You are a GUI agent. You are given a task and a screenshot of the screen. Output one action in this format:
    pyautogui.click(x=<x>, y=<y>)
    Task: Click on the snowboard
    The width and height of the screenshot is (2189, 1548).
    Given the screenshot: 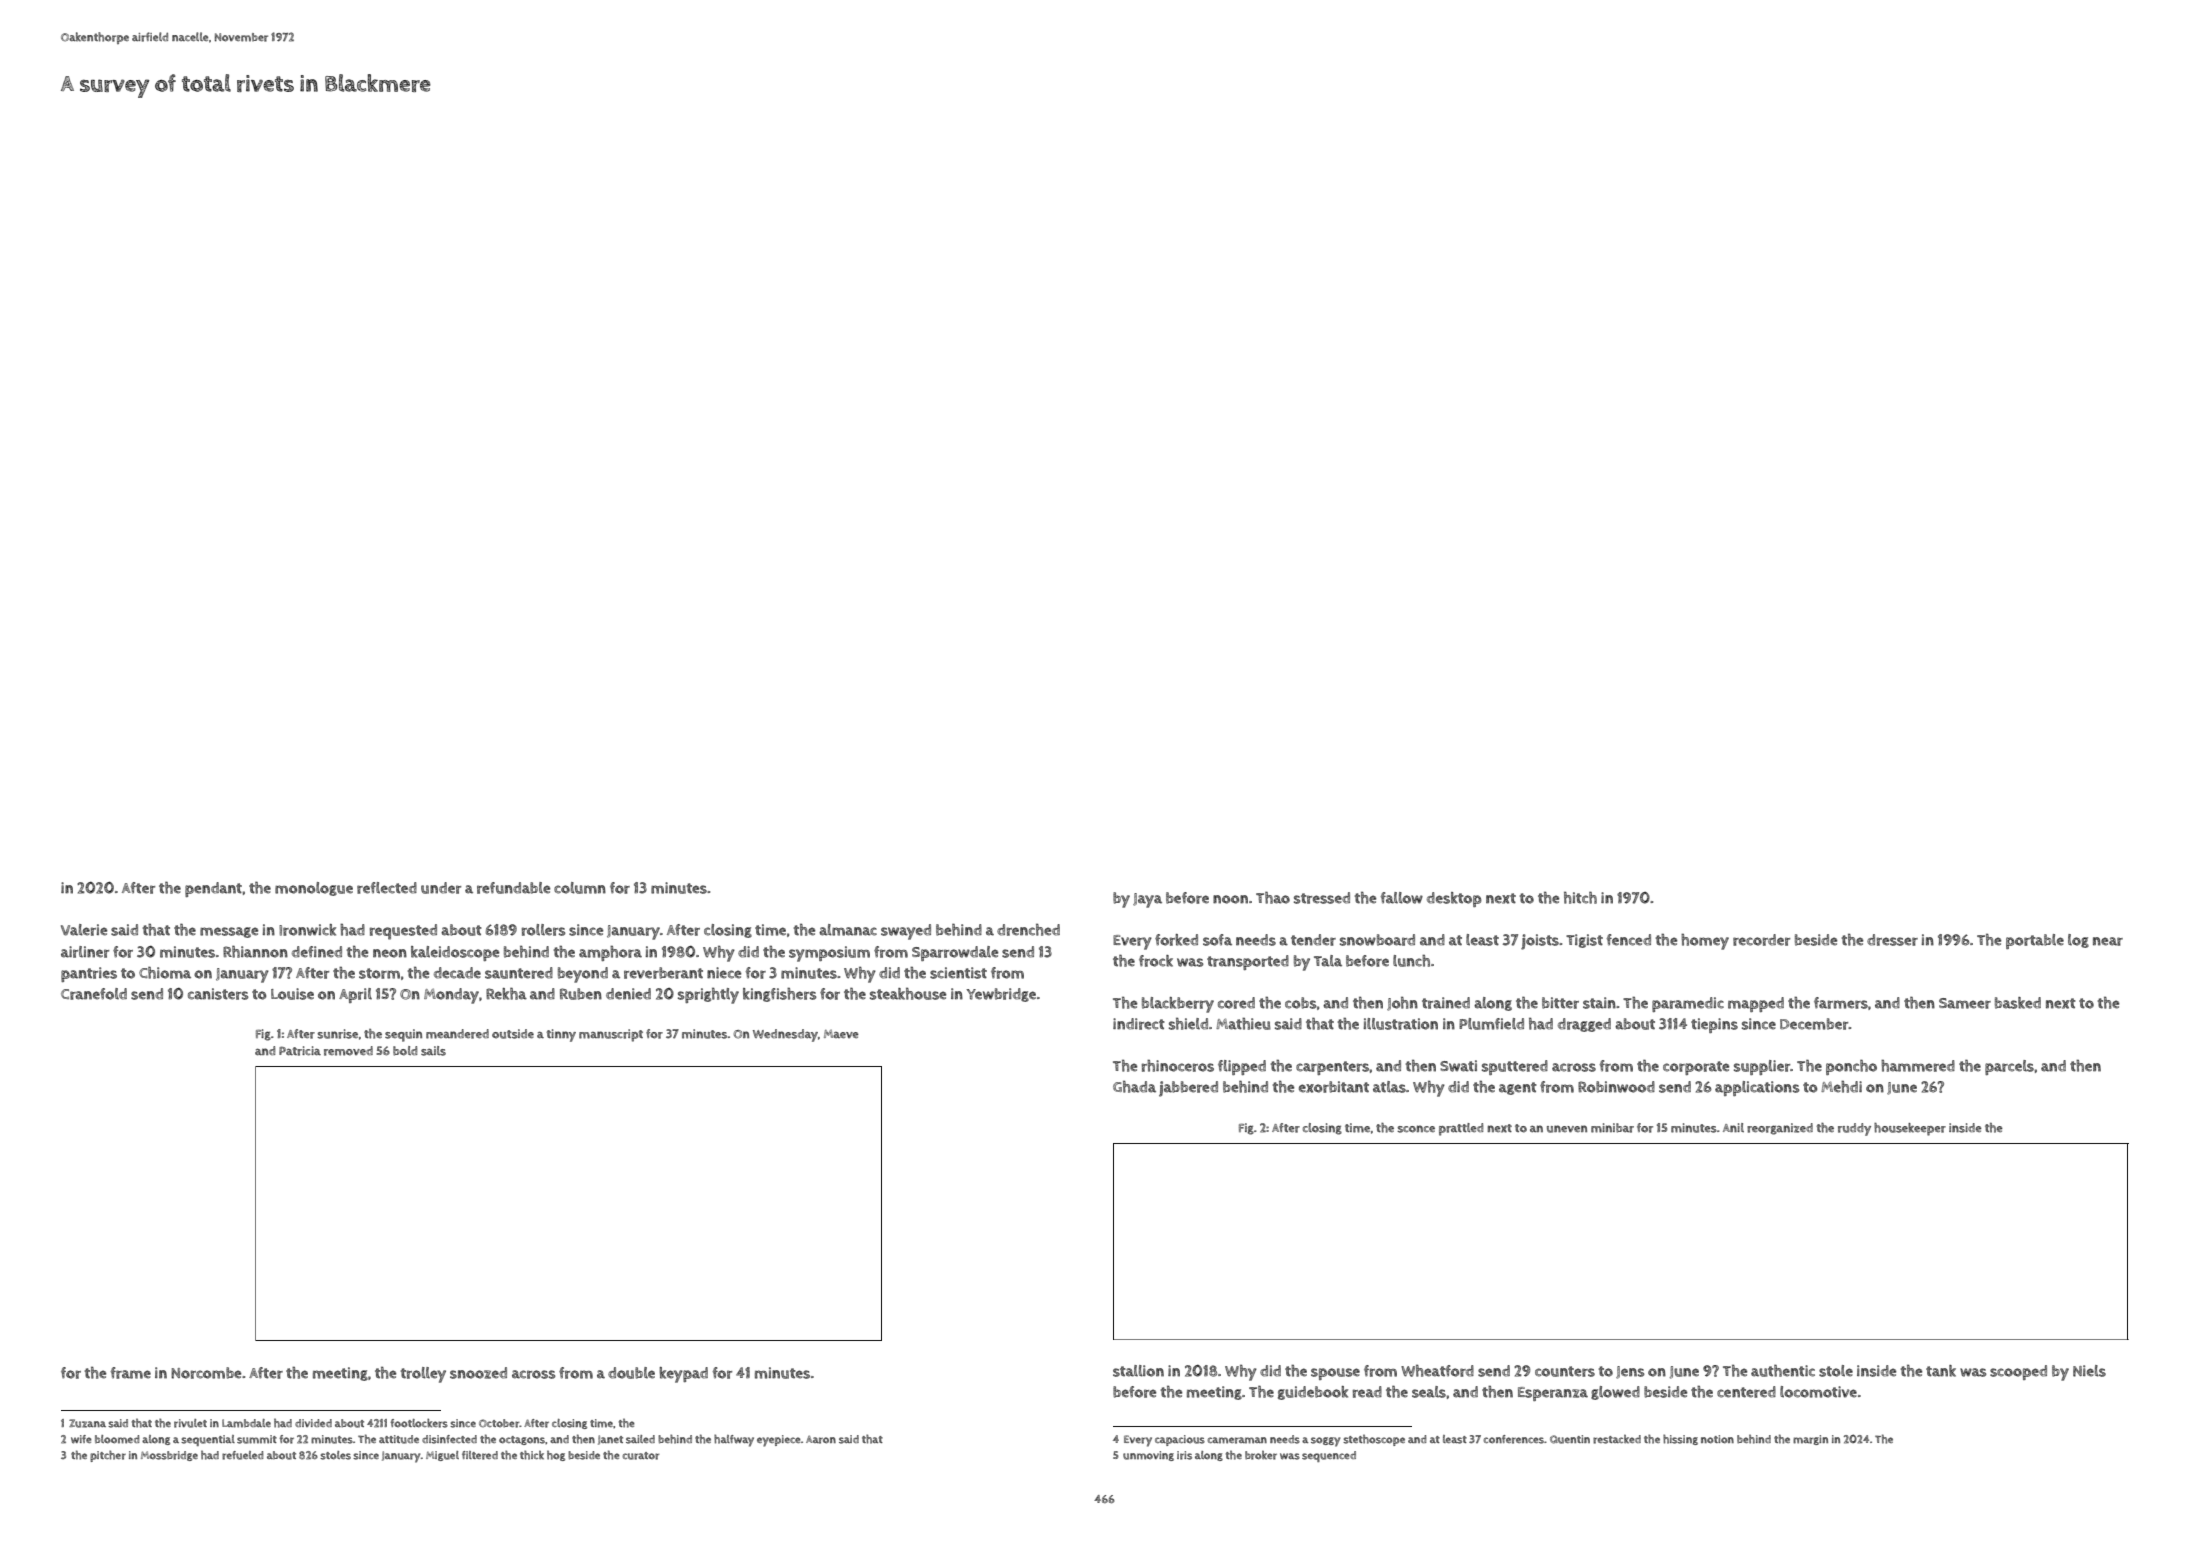 What is the action you would take?
    pyautogui.click(x=1377, y=940)
